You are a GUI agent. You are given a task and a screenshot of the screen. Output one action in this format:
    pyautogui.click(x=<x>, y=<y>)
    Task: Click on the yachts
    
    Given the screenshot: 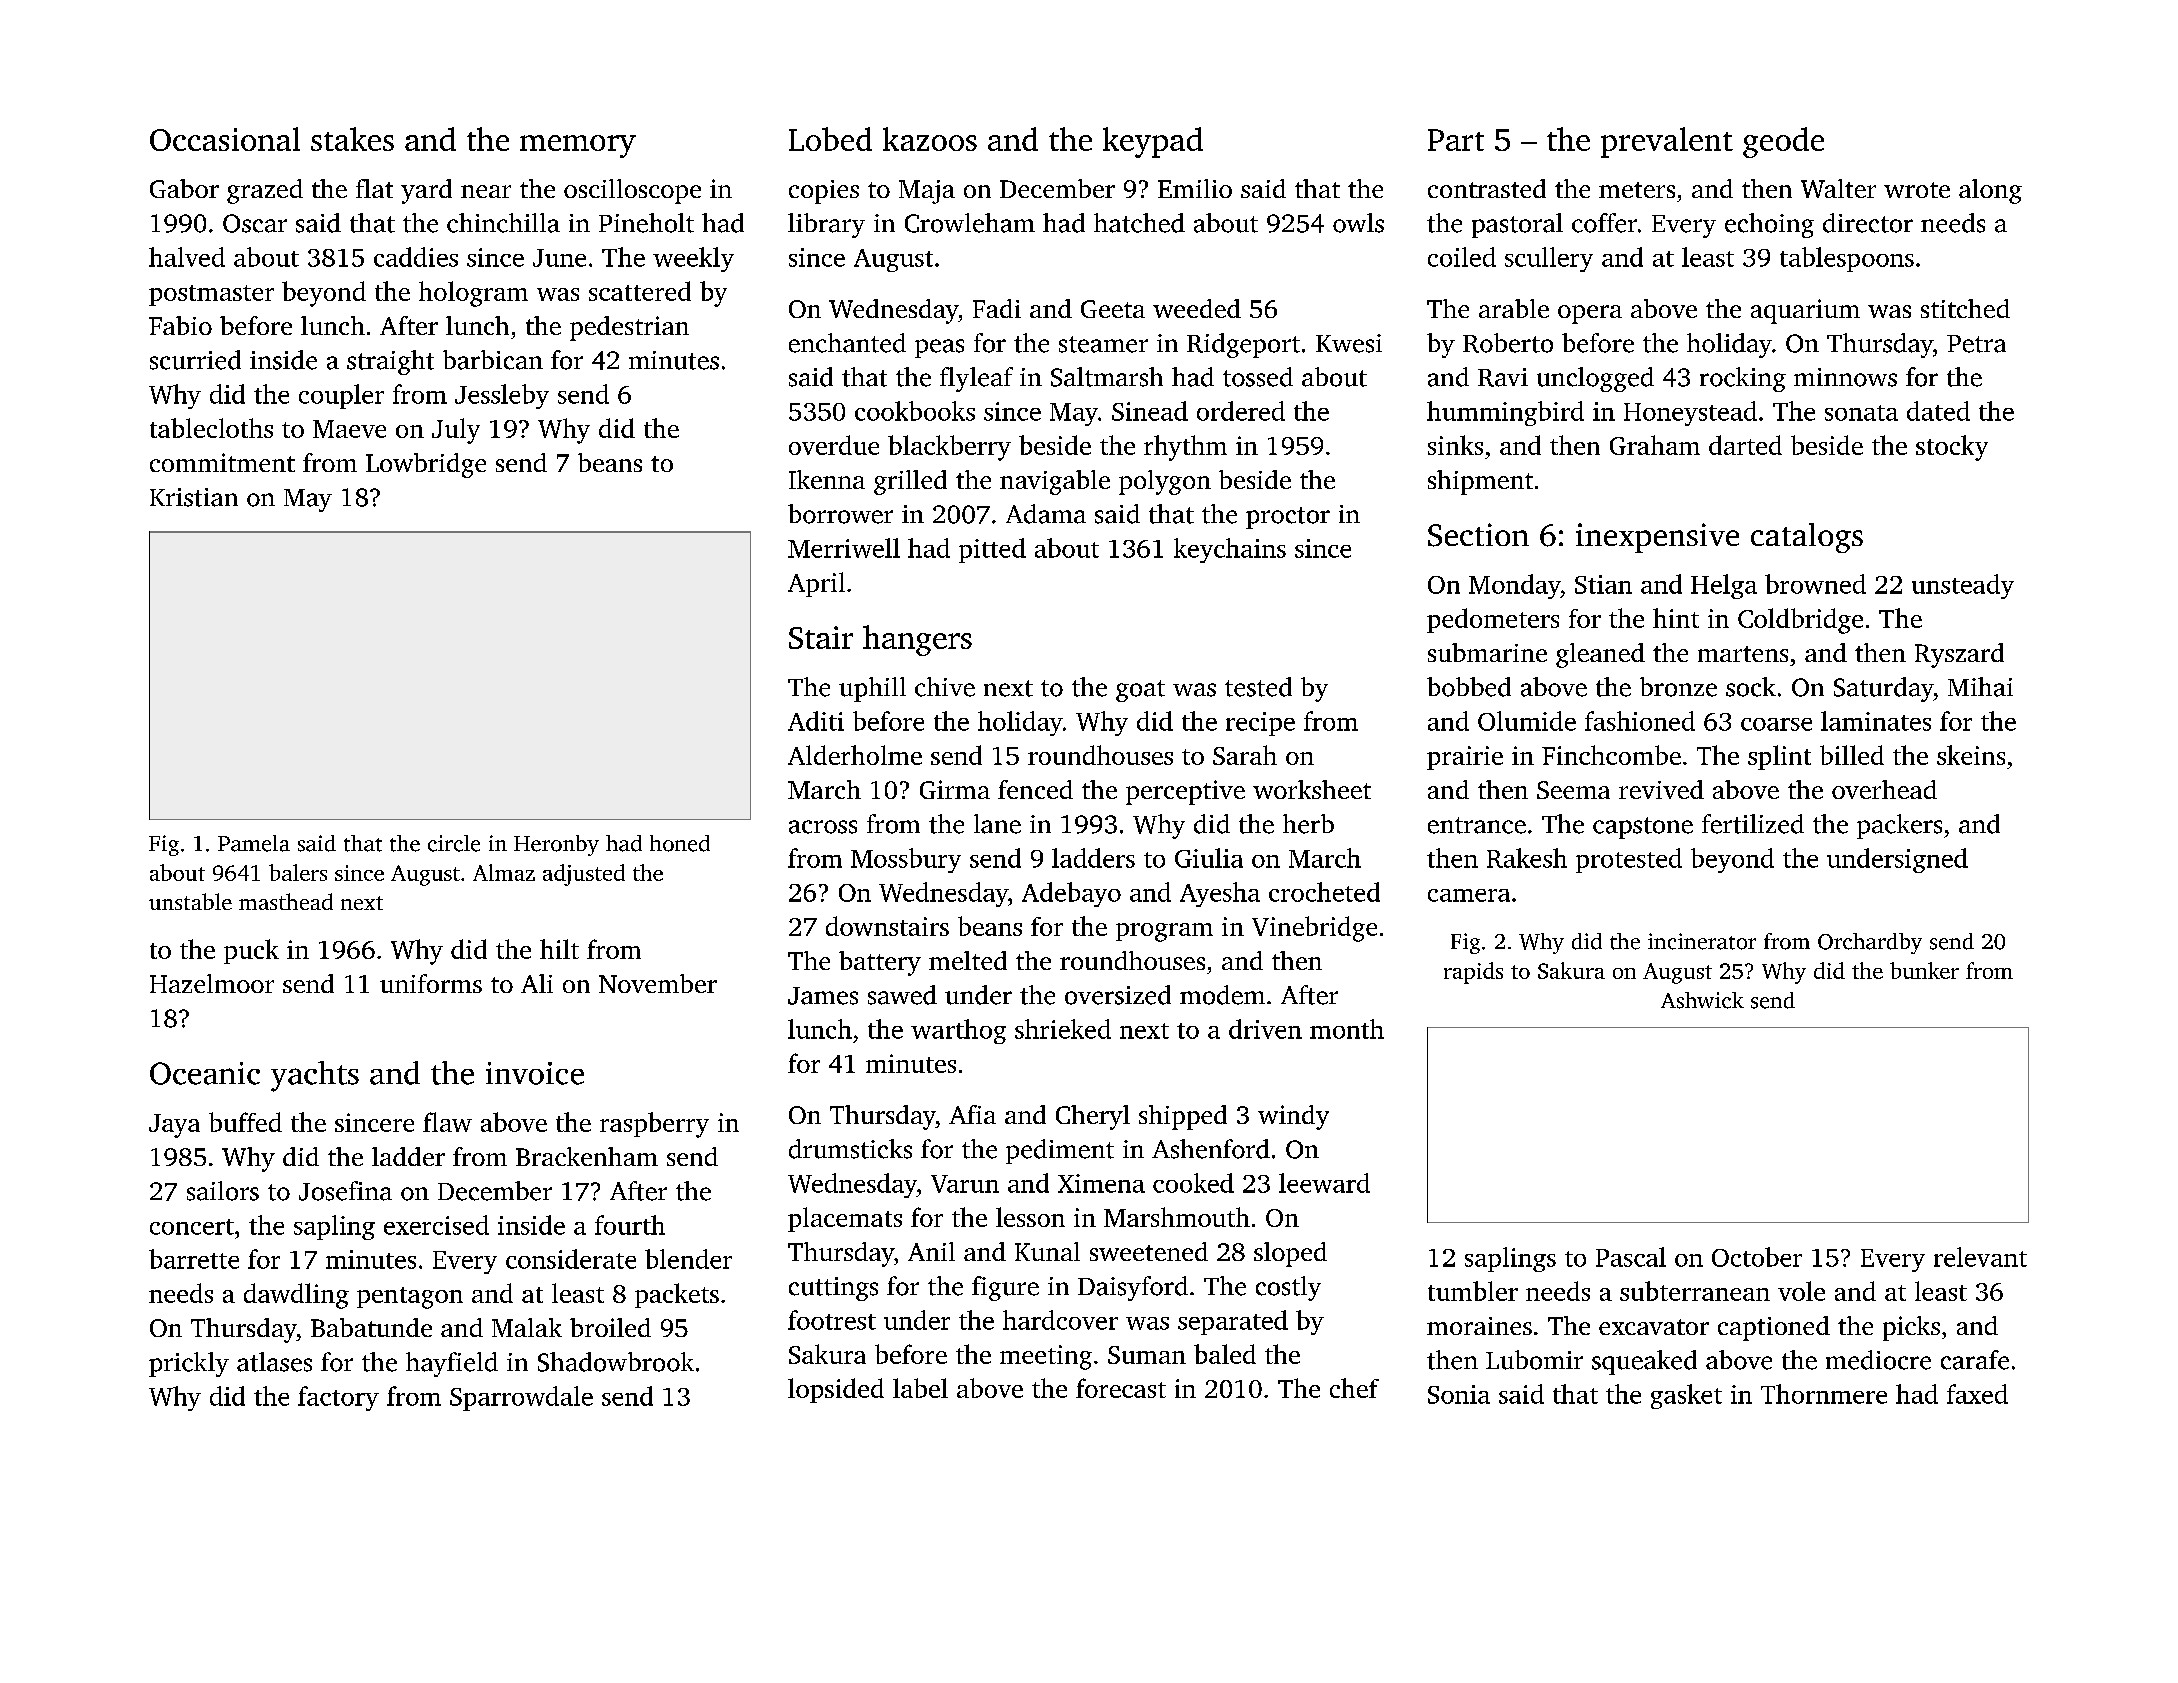 What is the action you would take?
    pyautogui.click(x=315, y=1076)
